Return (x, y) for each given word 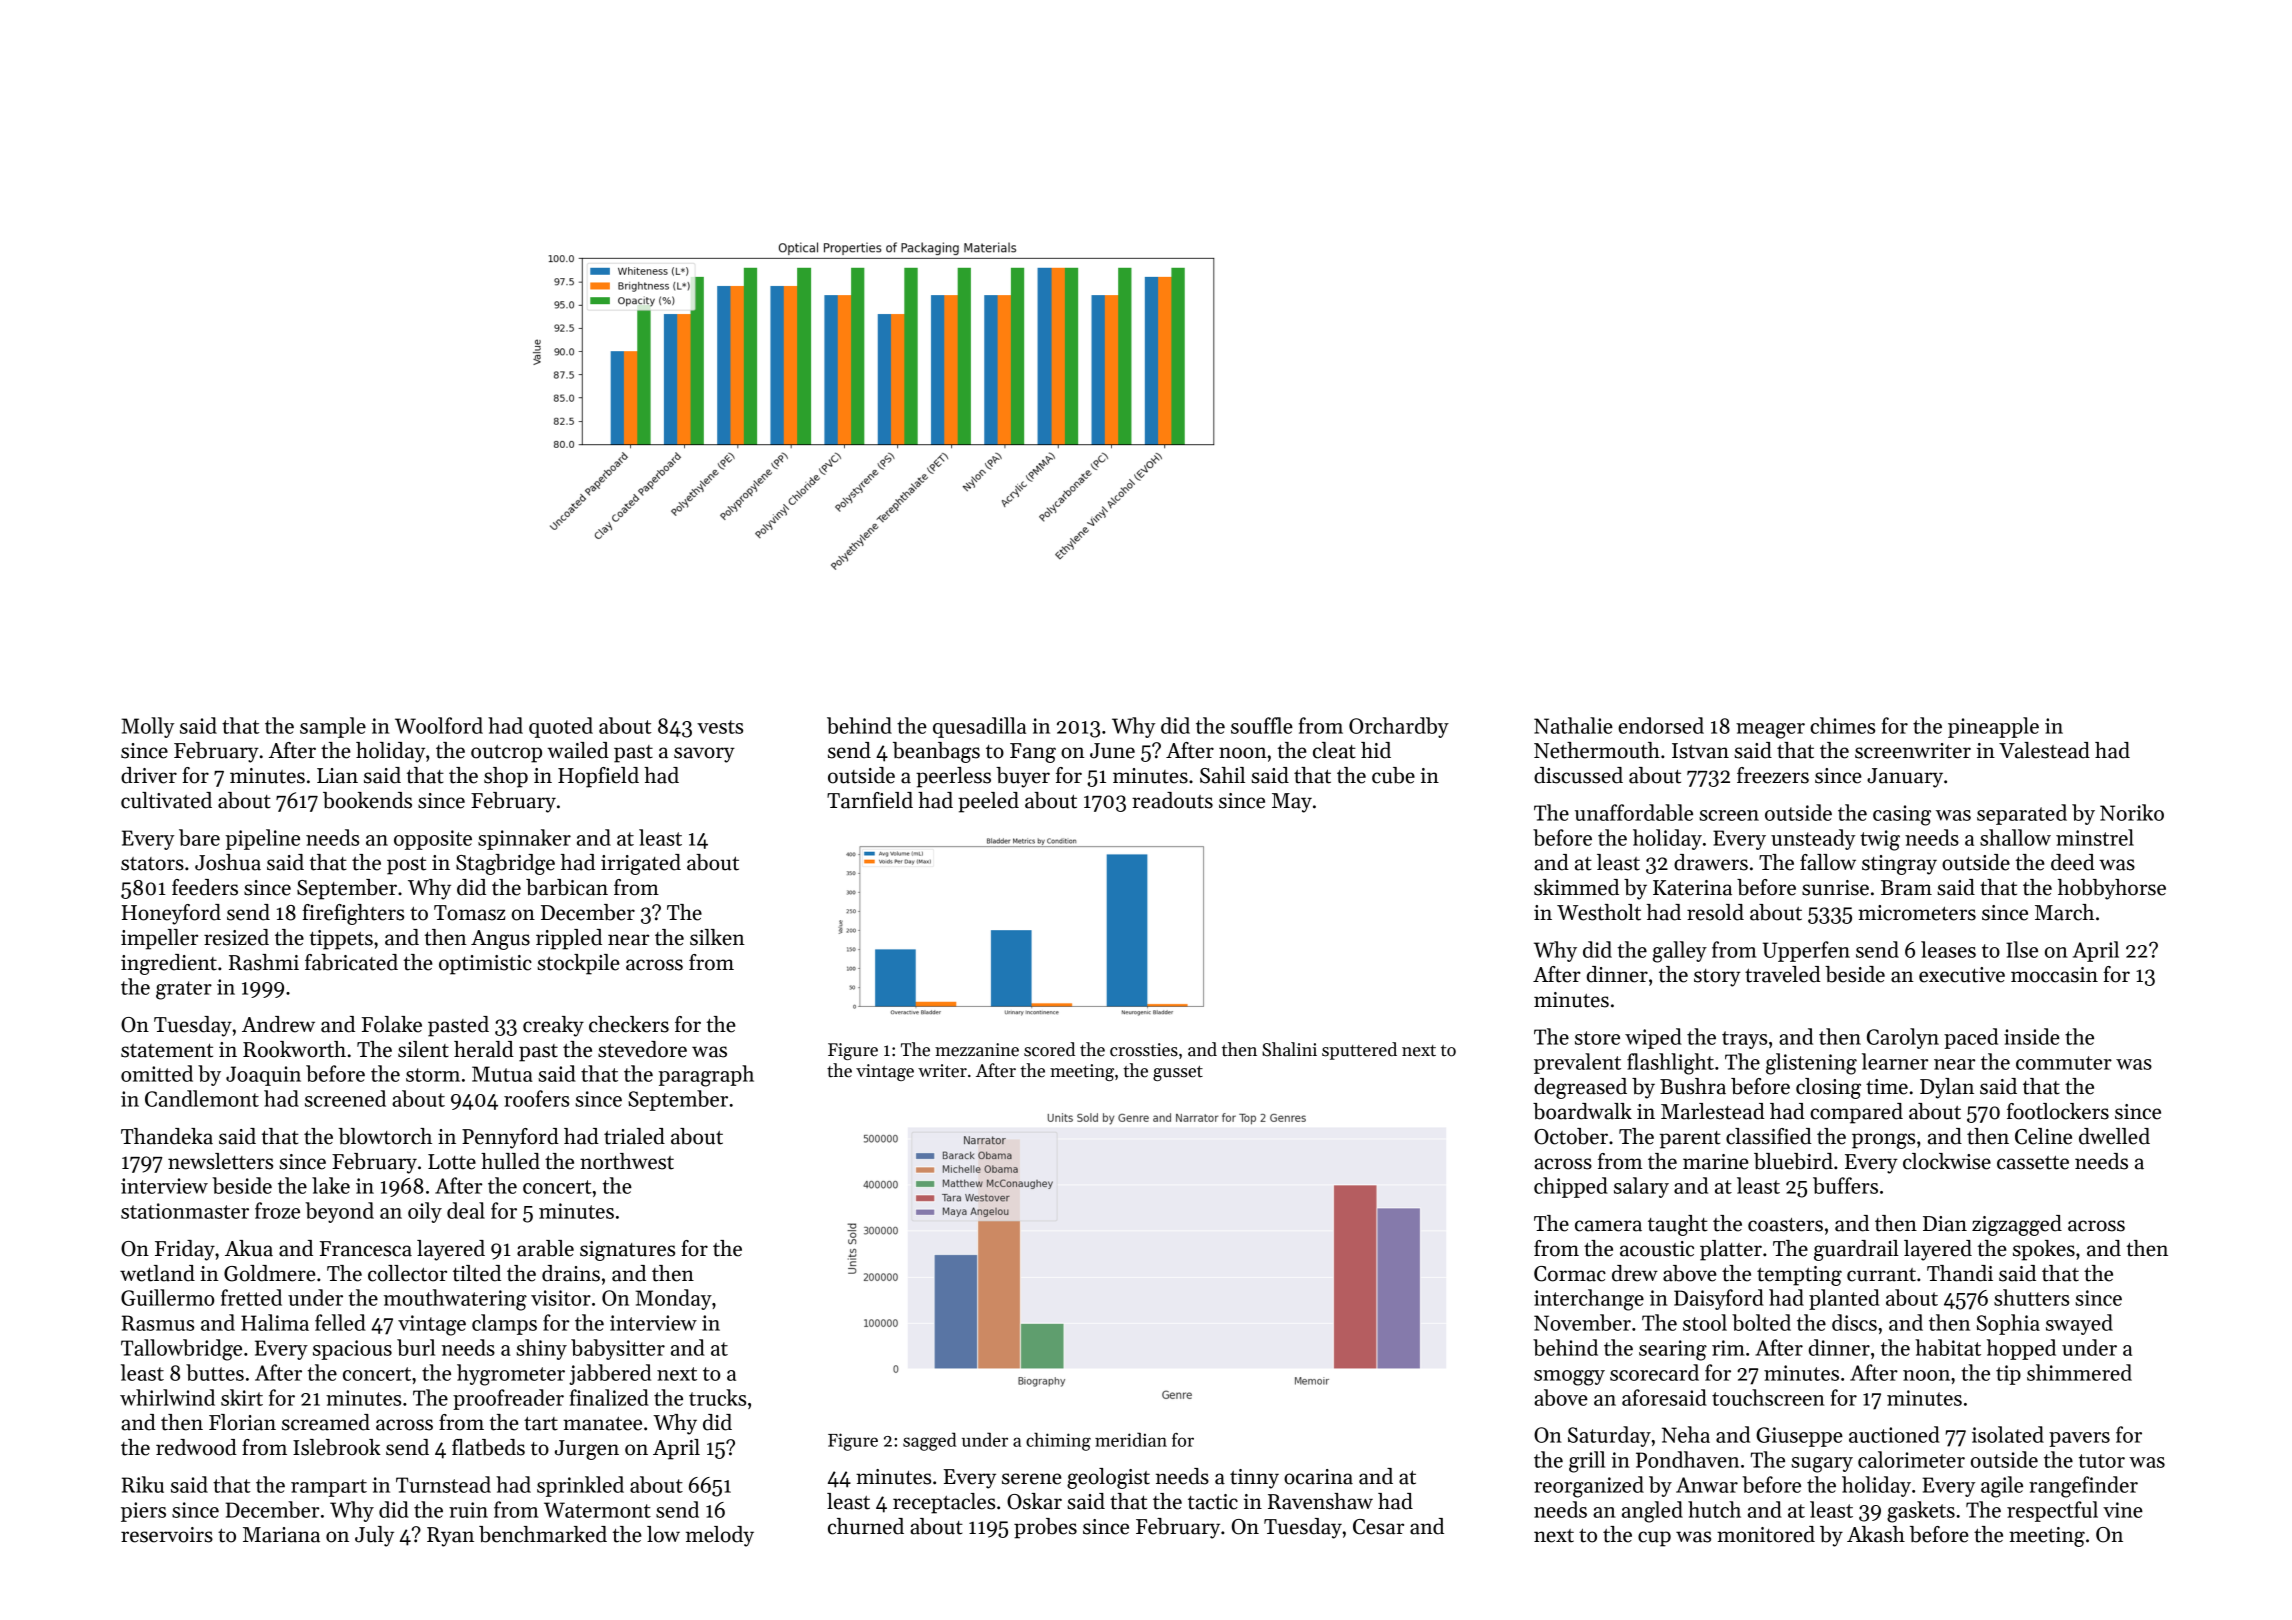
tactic (1213, 1502)
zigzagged (2017, 1225)
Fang (1033, 753)
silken (717, 937)
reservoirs (167, 1535)
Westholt (1599, 912)
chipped (1571, 1187)
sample (333, 727)
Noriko (2132, 812)
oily (425, 1212)
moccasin (2054, 975)
